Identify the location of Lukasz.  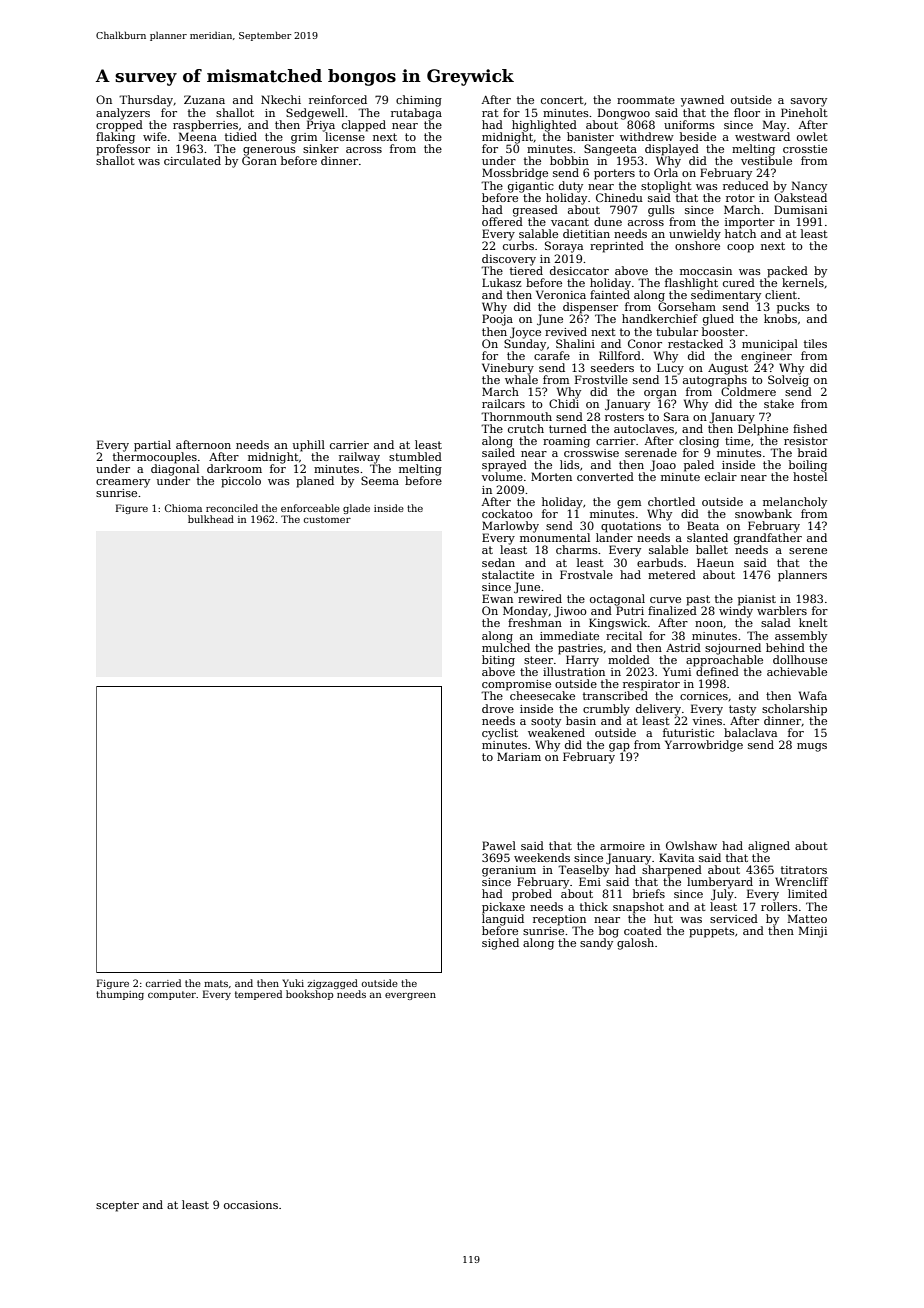
(502, 282).
